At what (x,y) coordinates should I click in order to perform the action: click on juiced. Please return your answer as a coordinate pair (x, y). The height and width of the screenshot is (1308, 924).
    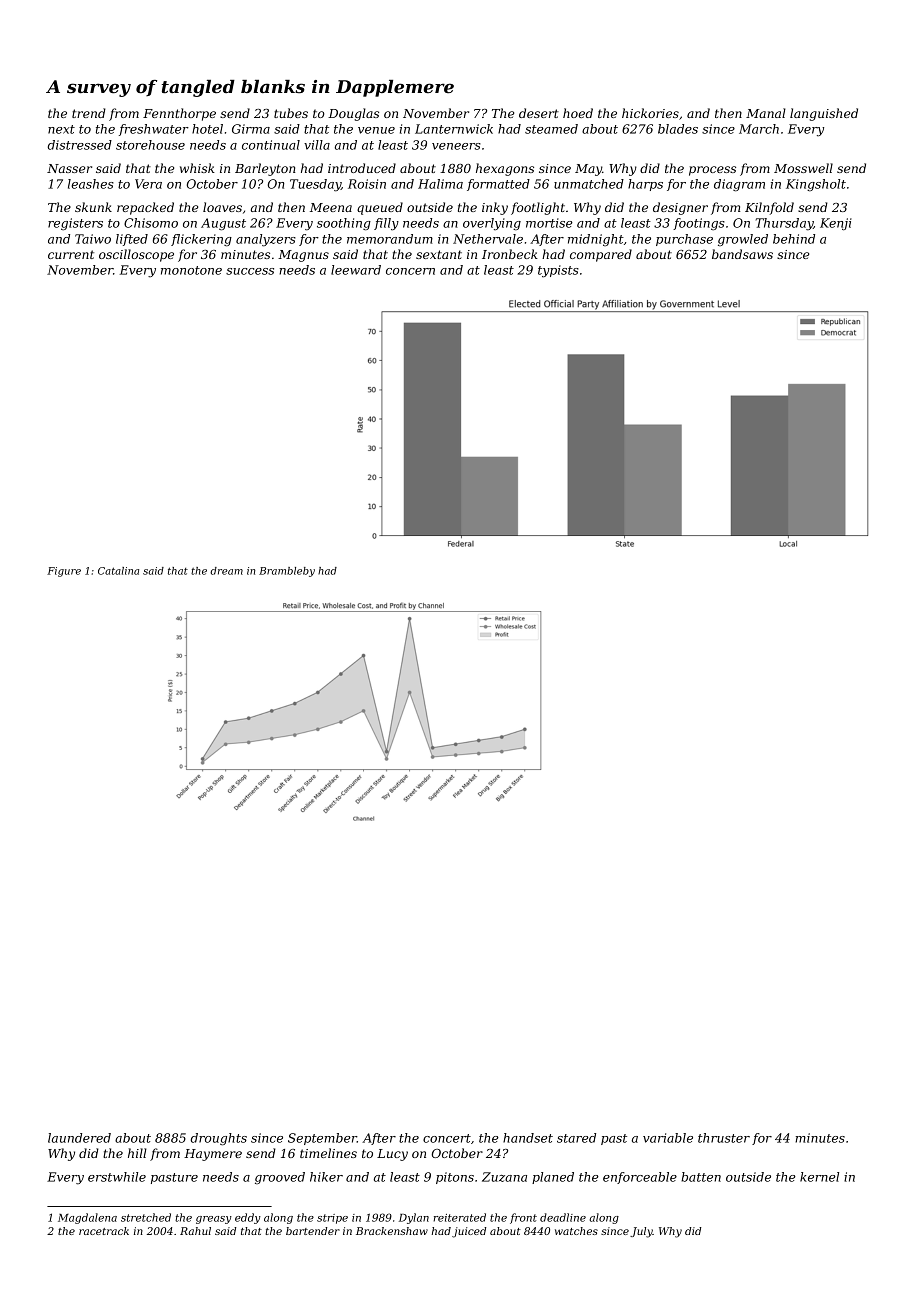
    Looking at the image, I should click on (469, 1232).
